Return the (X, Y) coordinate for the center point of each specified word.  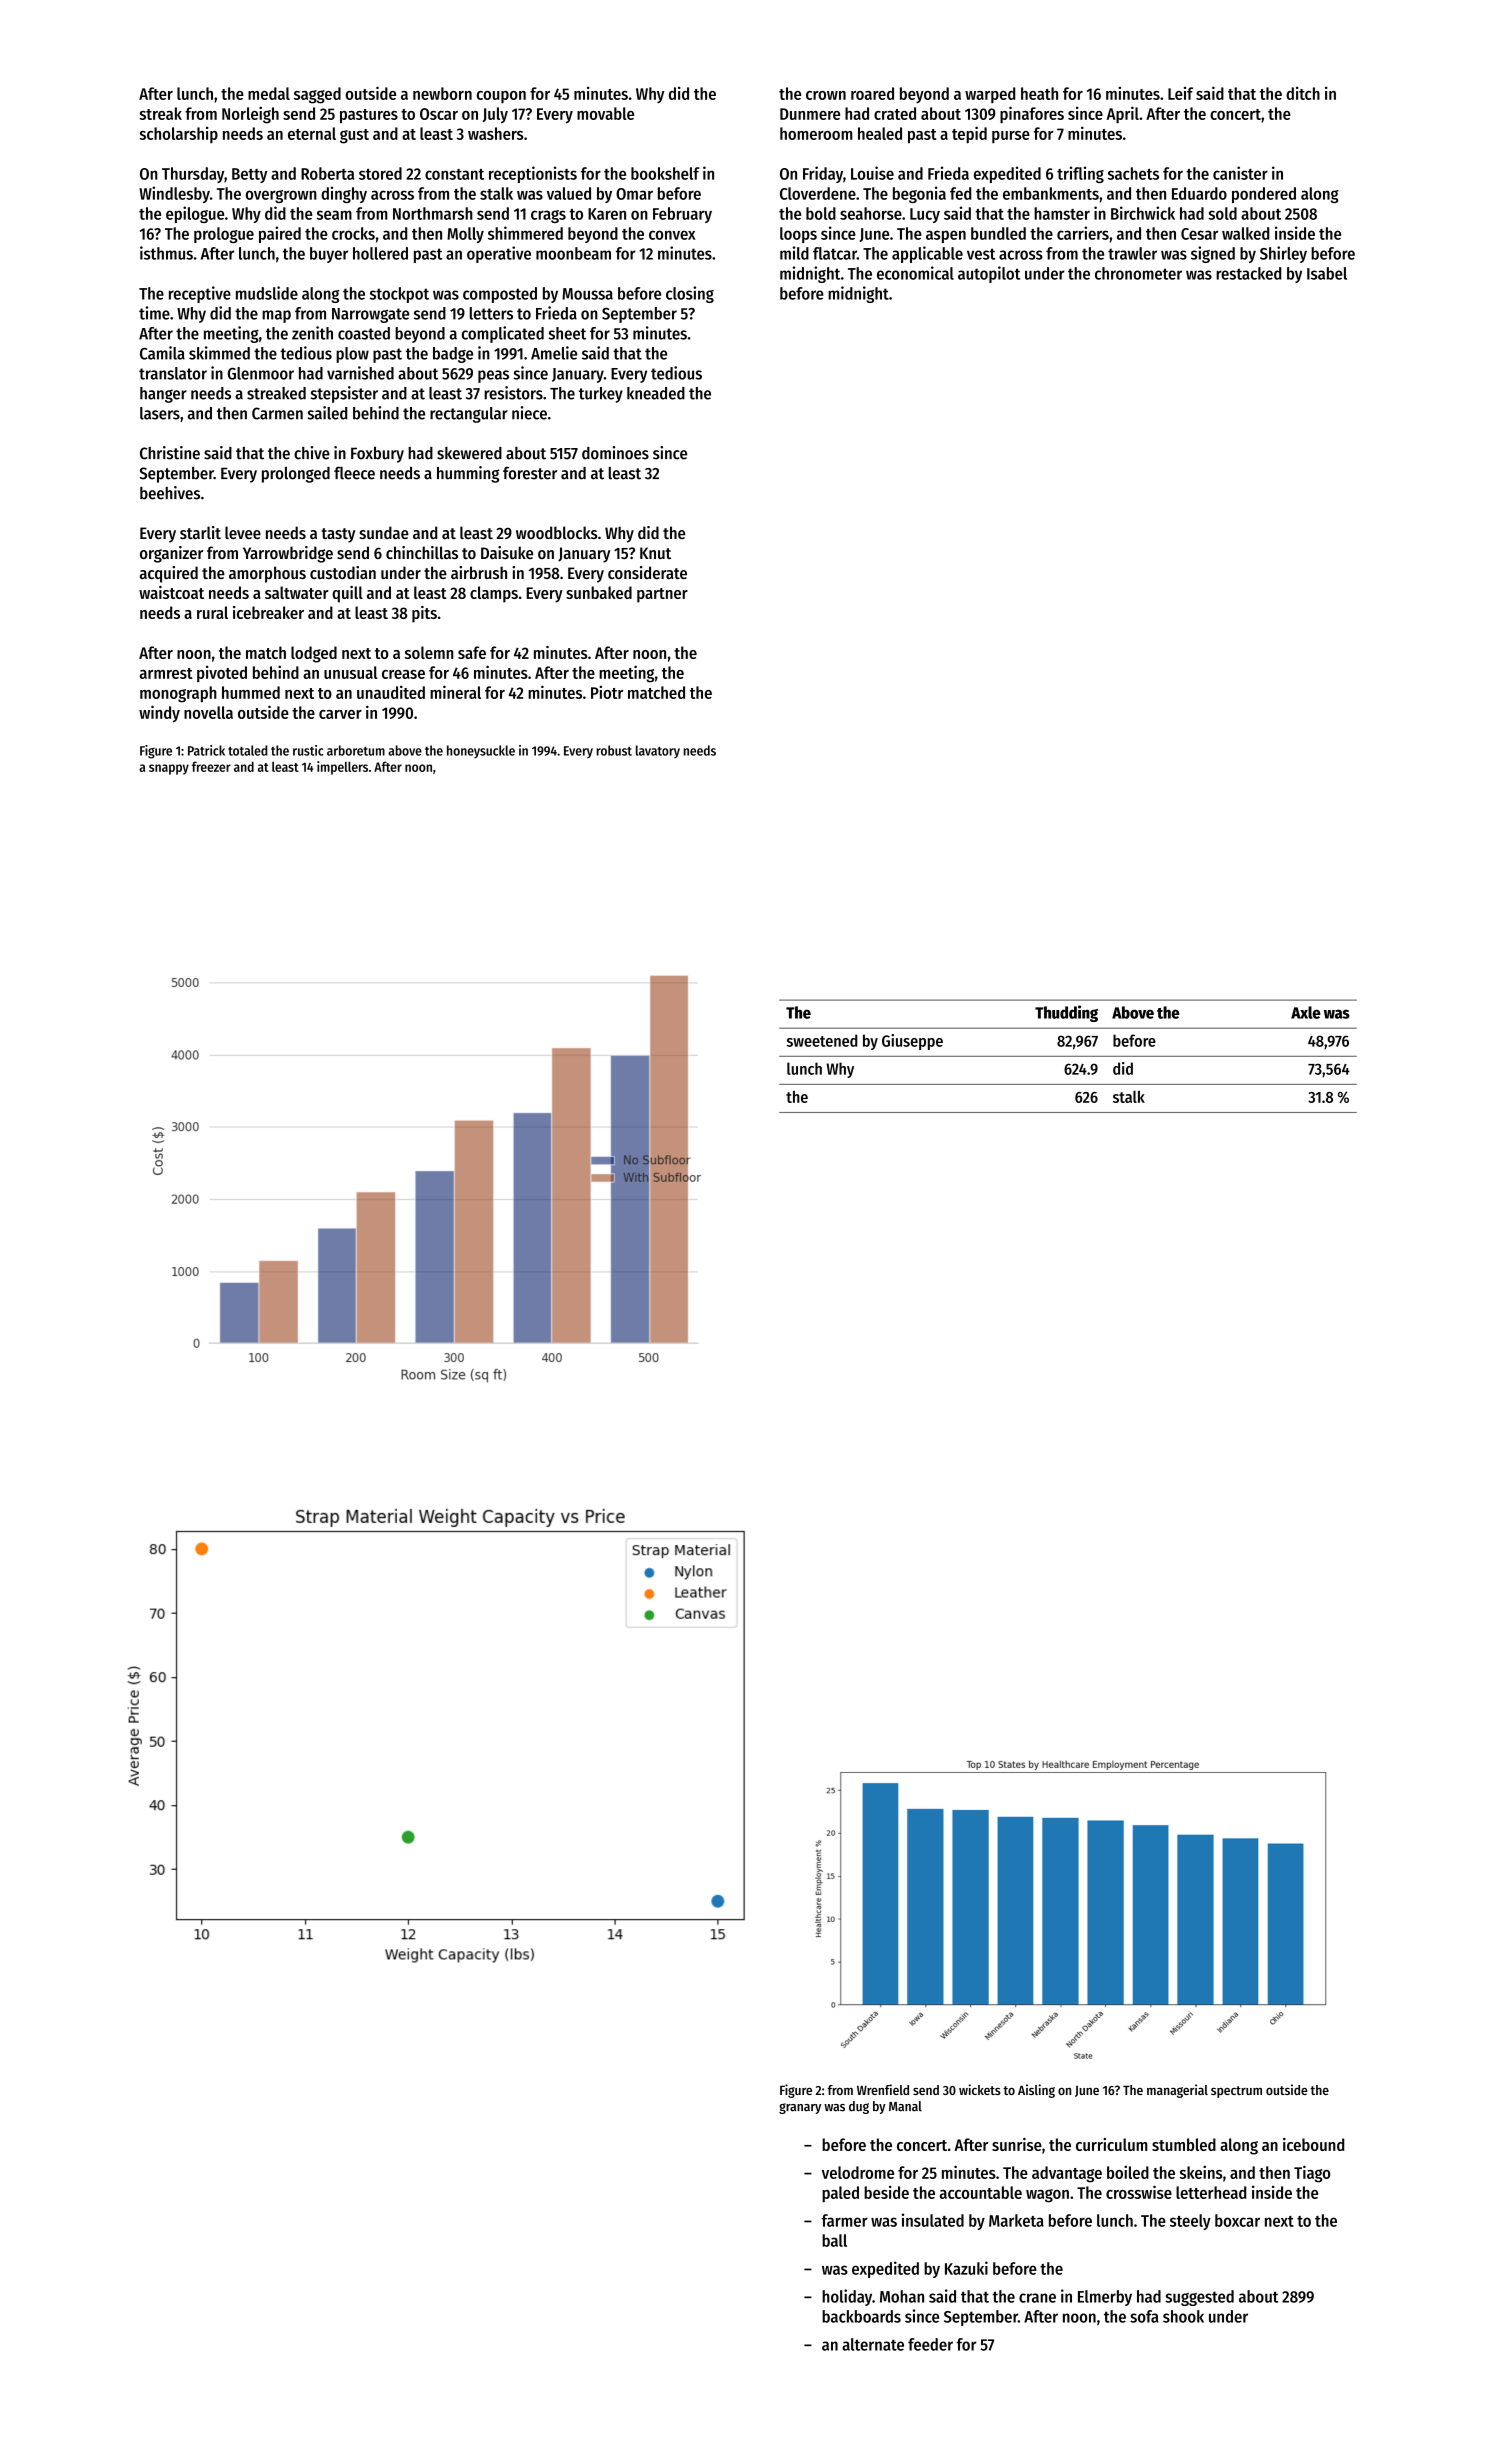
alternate (873, 2344)
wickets (980, 2089)
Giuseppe (912, 1042)
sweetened (822, 1040)
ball (834, 2240)
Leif (1180, 93)
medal (269, 93)
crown (826, 95)
